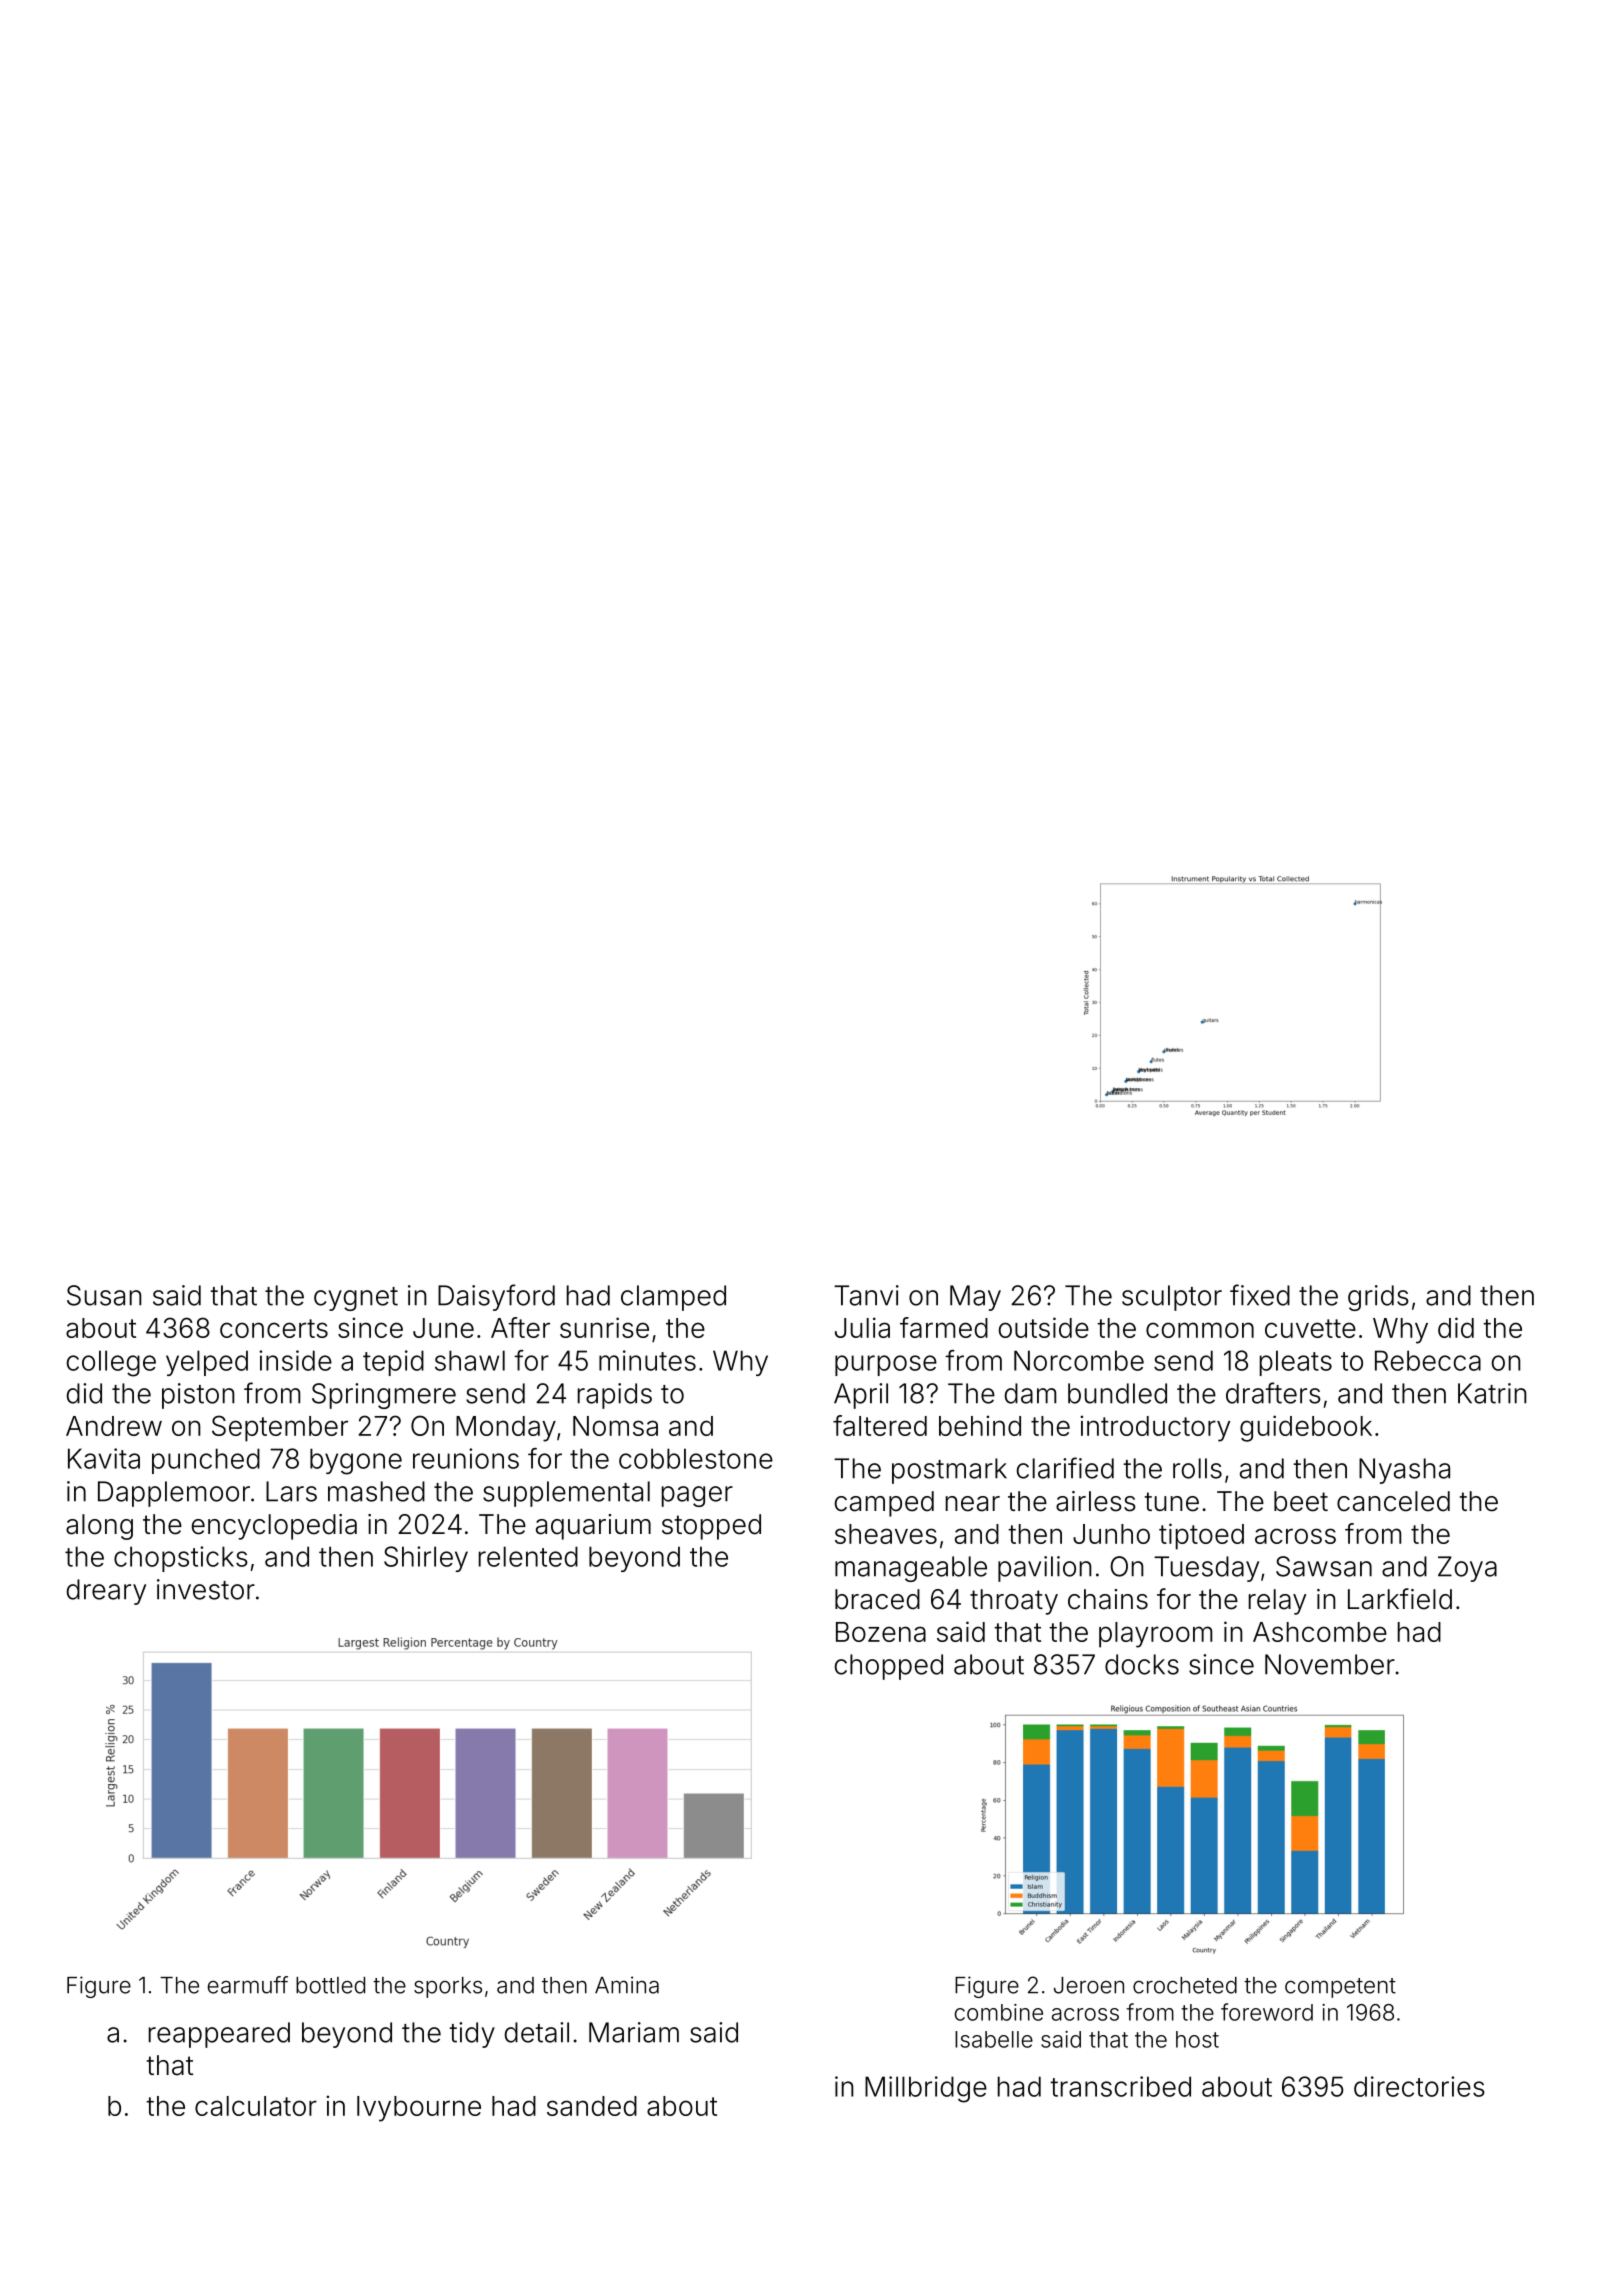 The image size is (1620, 2292). What do you see at coordinates (1467, 1569) in the screenshot?
I see `Zoya` at bounding box center [1467, 1569].
